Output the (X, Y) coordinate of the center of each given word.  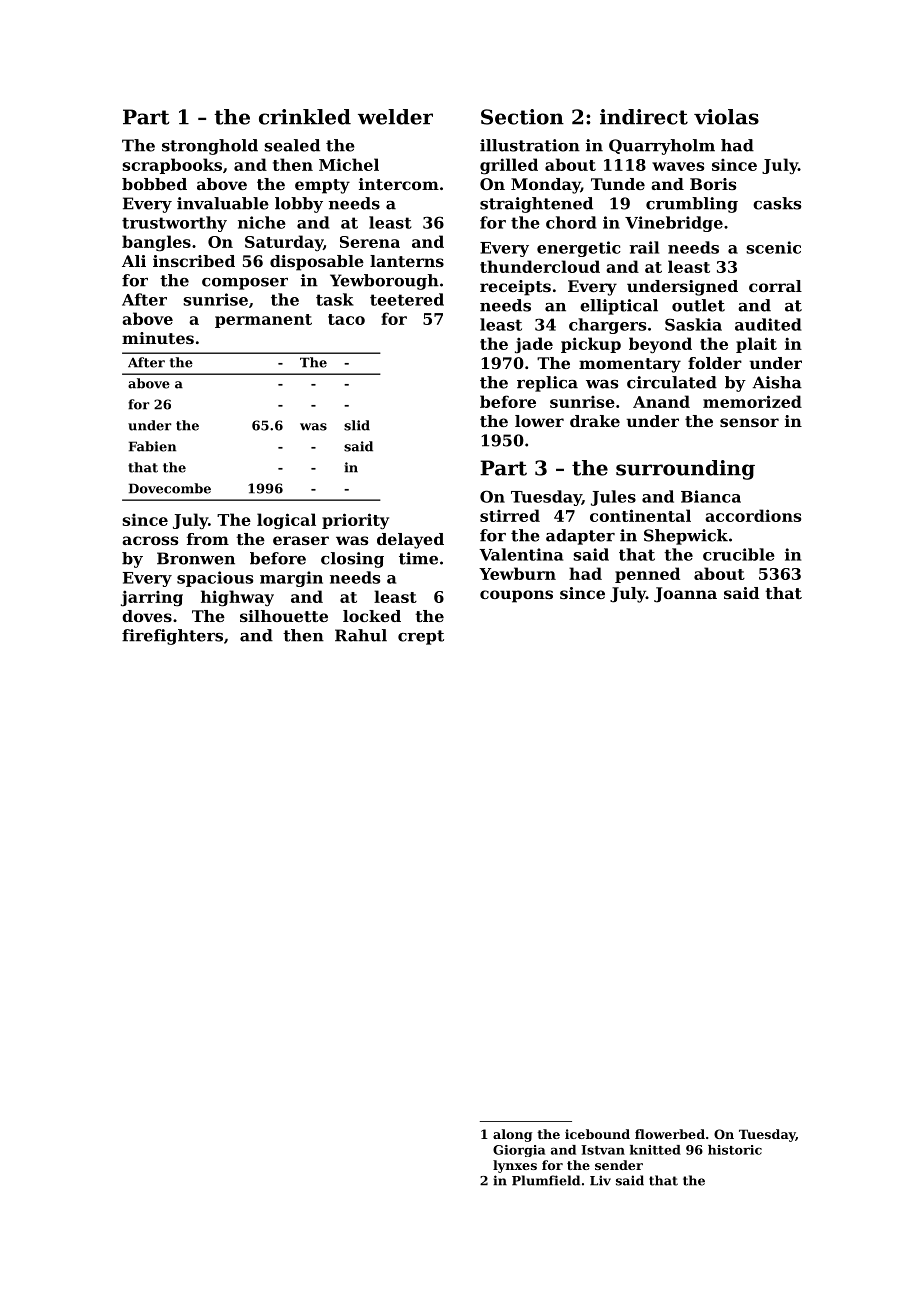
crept (421, 637)
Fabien (152, 446)
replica (547, 384)
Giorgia (519, 1151)
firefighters (172, 637)
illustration (530, 145)
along (512, 1135)
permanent (263, 321)
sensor (749, 422)
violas (726, 117)
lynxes (515, 1166)
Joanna (685, 595)
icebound (597, 1134)
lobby (299, 205)
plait (756, 345)
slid (357, 425)
